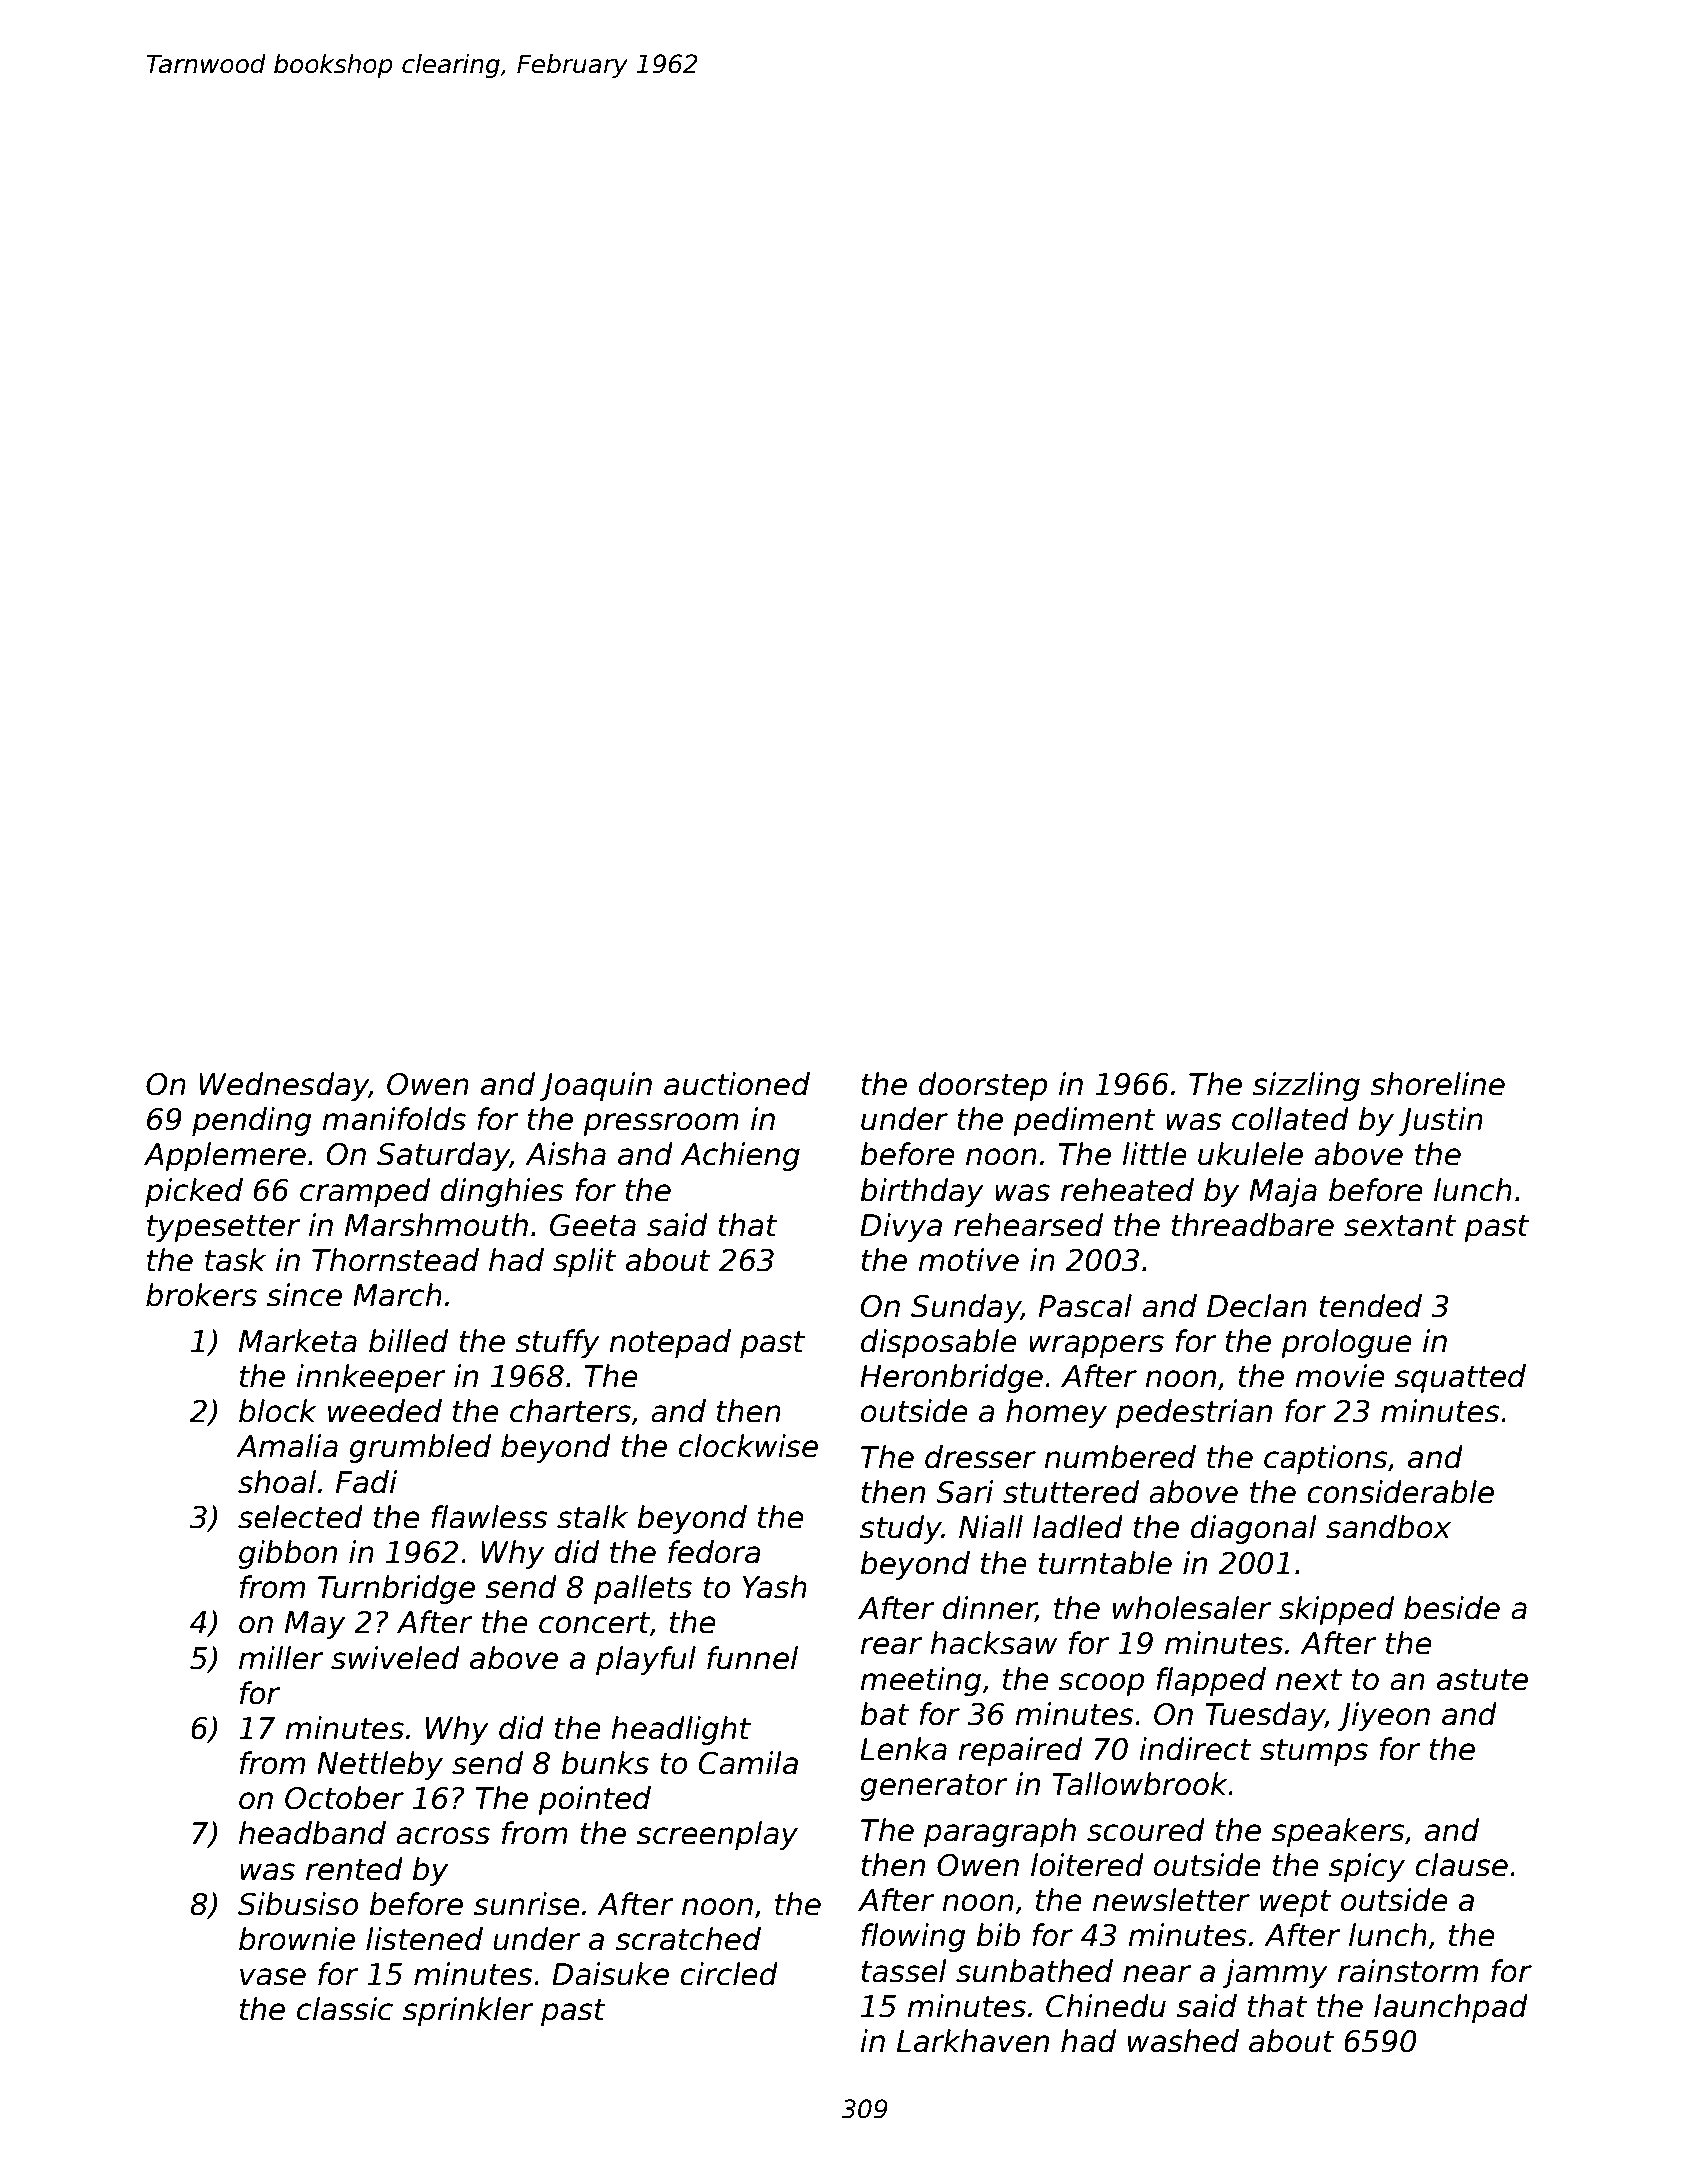  I want to click on disposable, so click(939, 1343).
